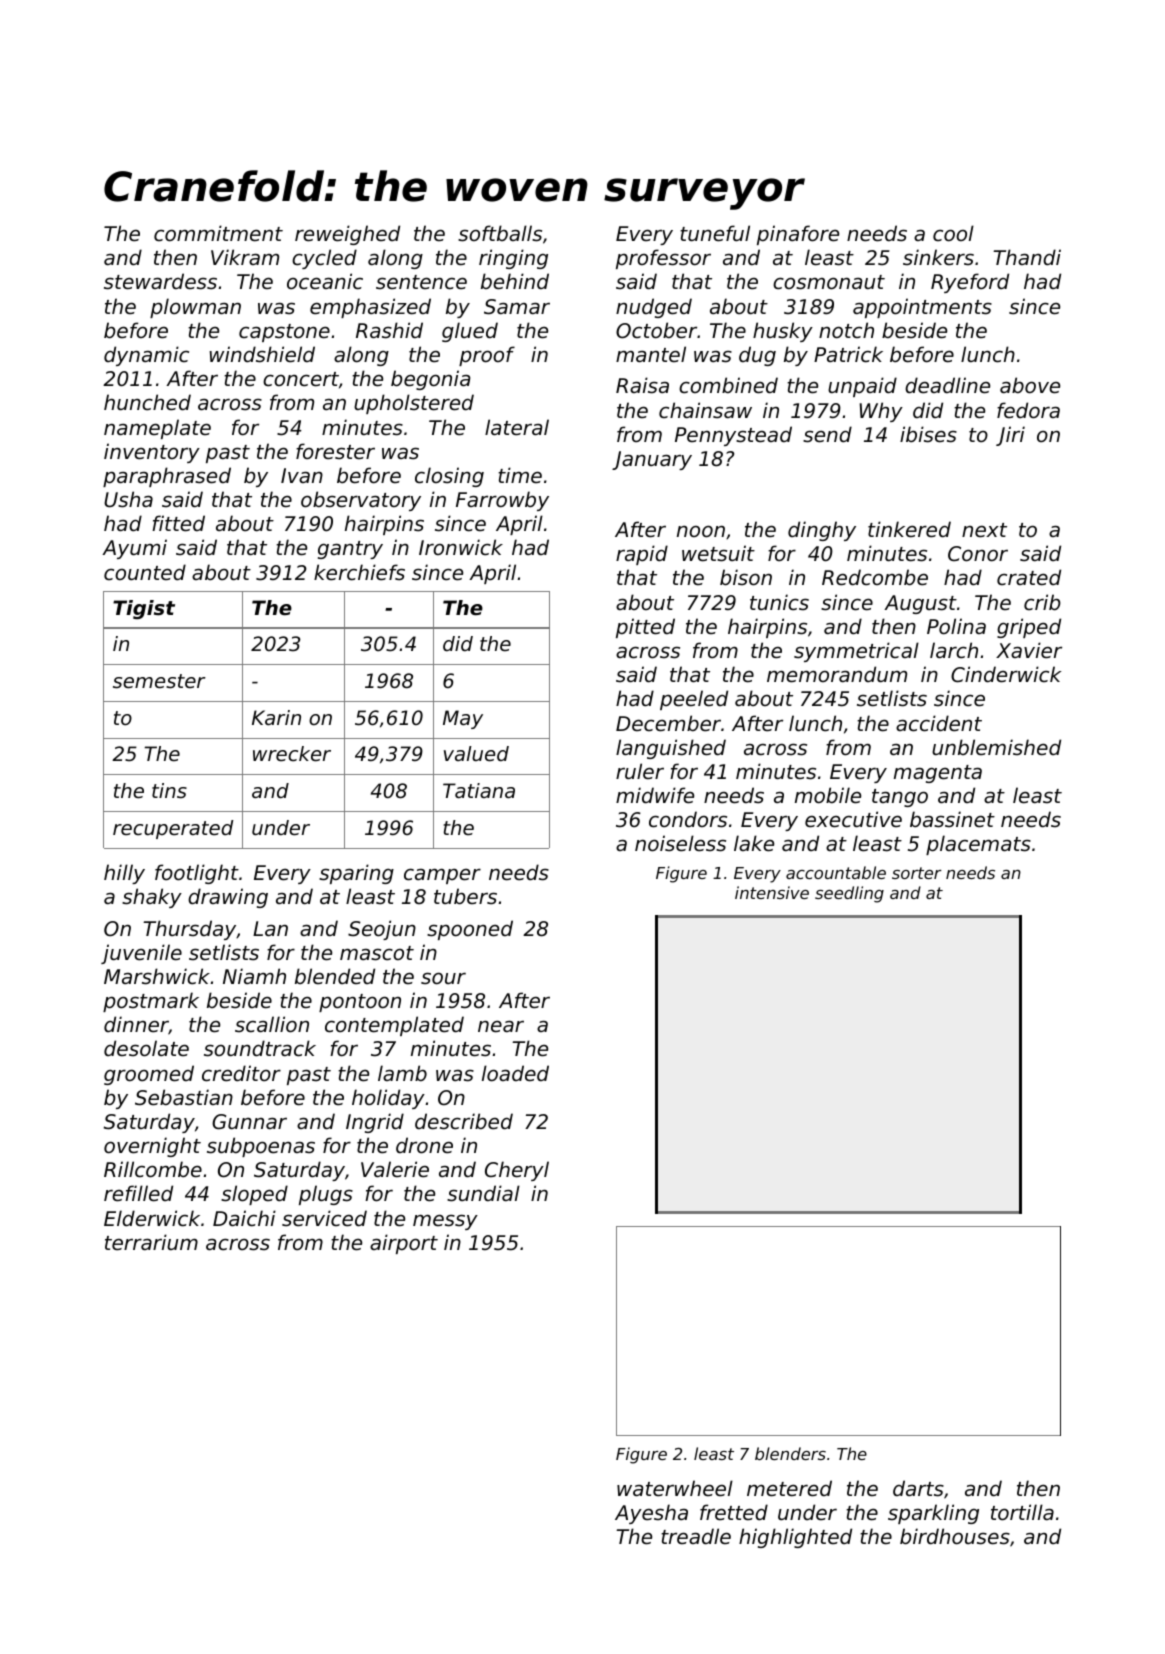 The height and width of the document is (1654, 1165). What do you see at coordinates (715, 233) in the document?
I see `tuneful` at bounding box center [715, 233].
